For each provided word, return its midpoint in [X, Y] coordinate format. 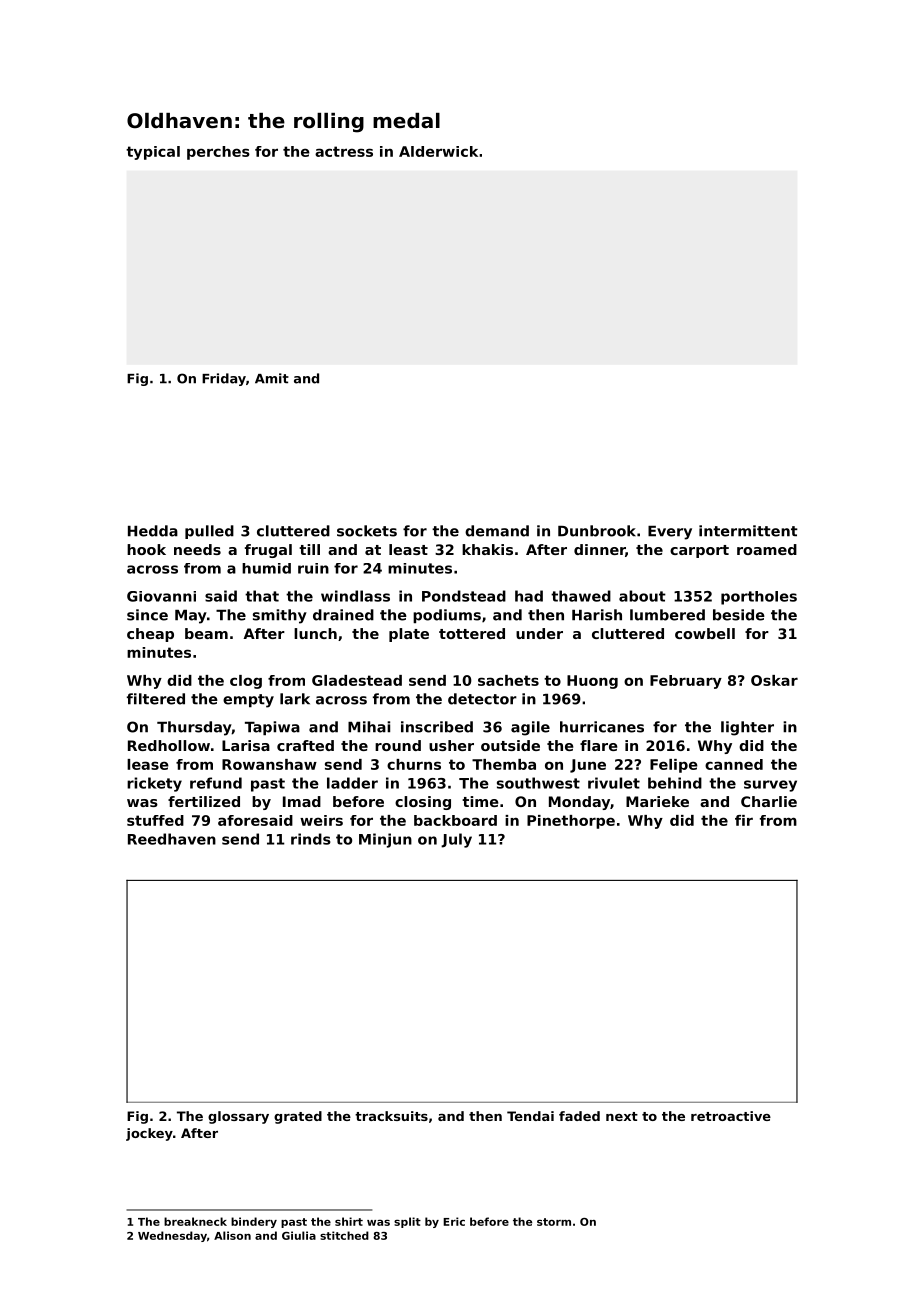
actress [344, 151]
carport [699, 551]
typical [153, 153]
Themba [504, 764]
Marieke [657, 801]
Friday [224, 379]
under [539, 633]
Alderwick [438, 151]
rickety [154, 784]
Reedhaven [172, 839]
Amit [272, 378]
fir [744, 820]
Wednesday [172, 1236]
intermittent [748, 531]
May [191, 617]
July [456, 840]
